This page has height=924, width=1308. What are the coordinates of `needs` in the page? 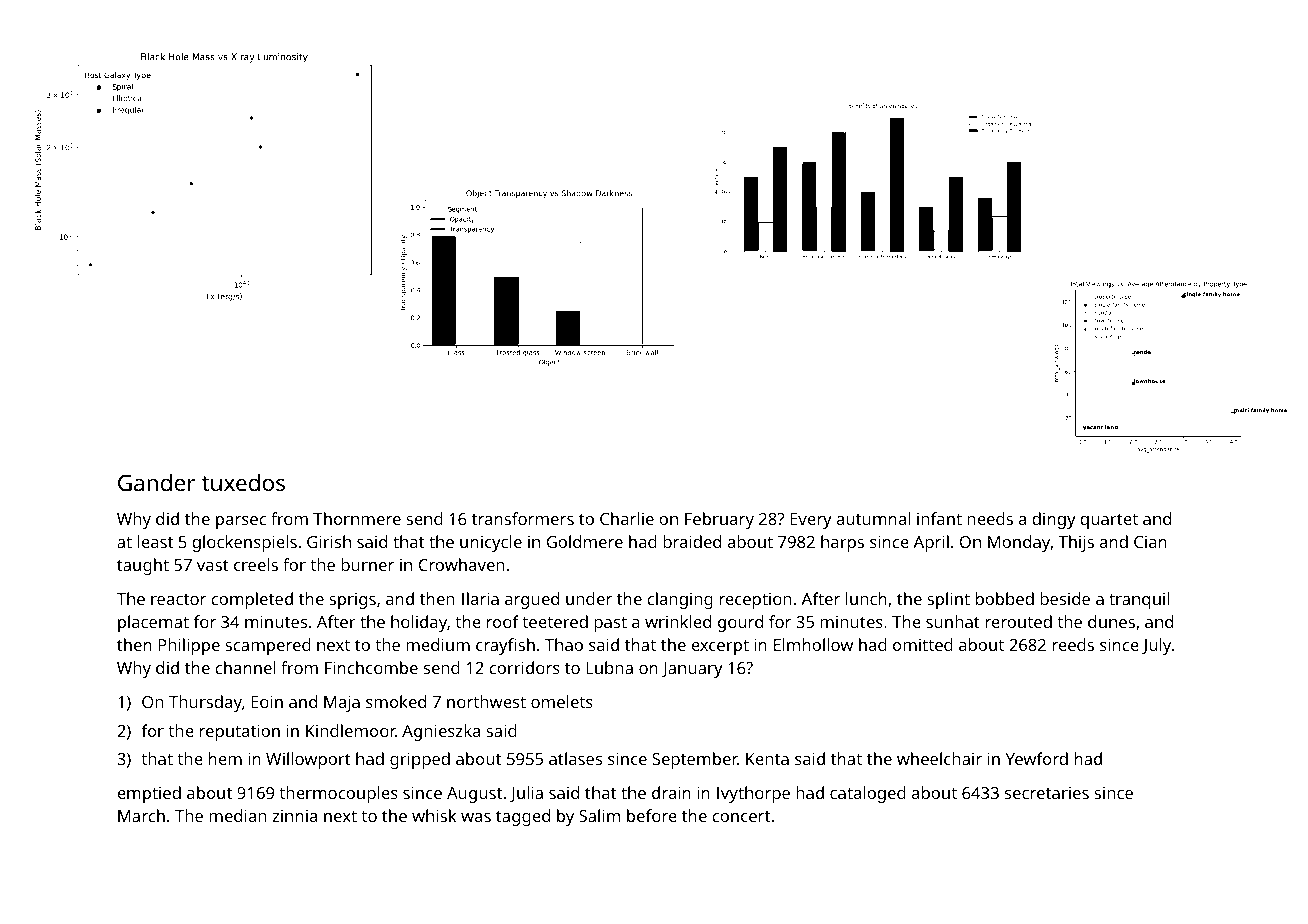 It's located at (990, 518).
